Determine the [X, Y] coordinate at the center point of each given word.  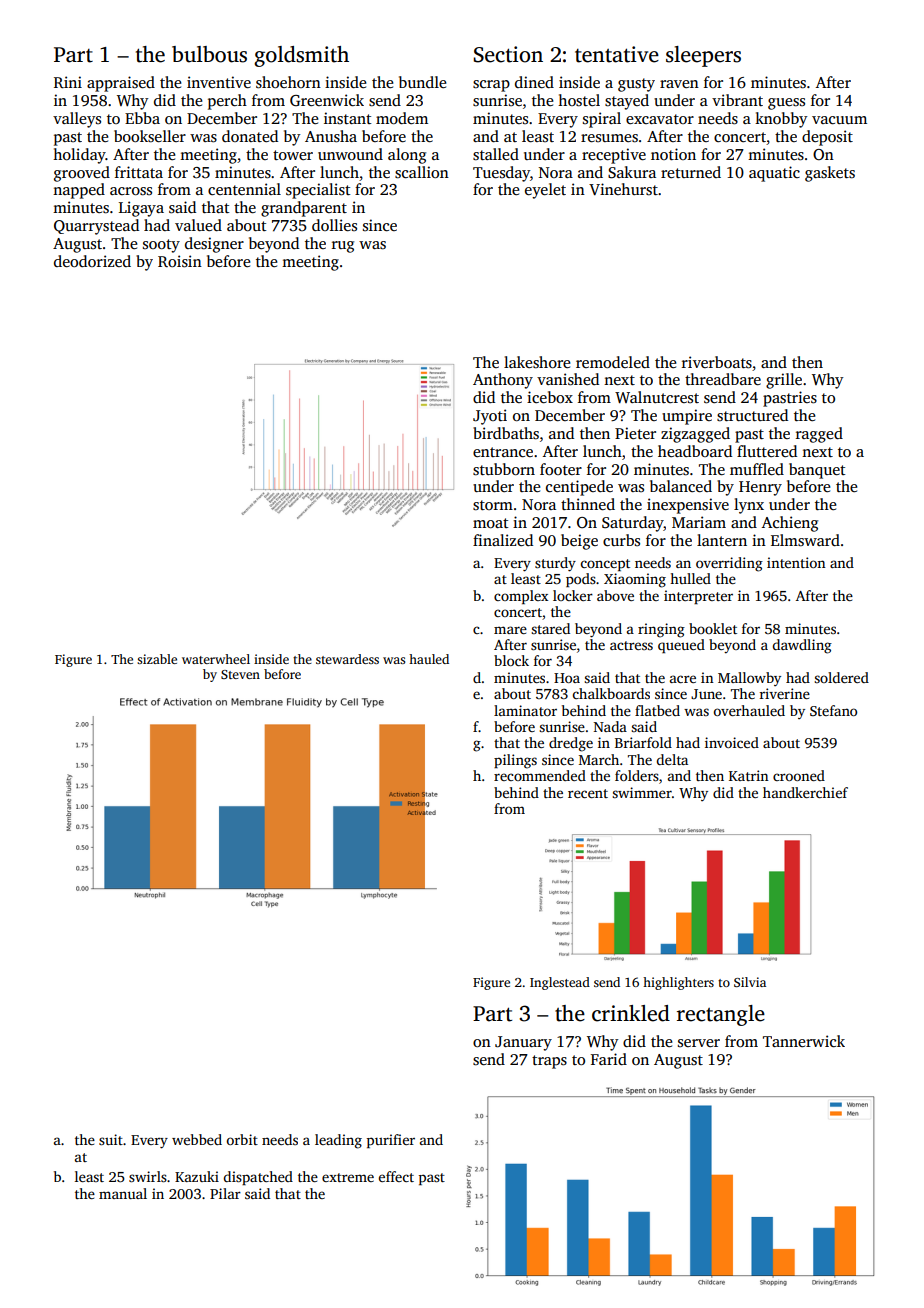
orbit [242, 1139]
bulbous [209, 54]
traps [549, 1062]
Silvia [750, 982]
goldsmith [301, 56]
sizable [157, 659]
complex [521, 597]
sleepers [703, 56]
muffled [757, 469]
